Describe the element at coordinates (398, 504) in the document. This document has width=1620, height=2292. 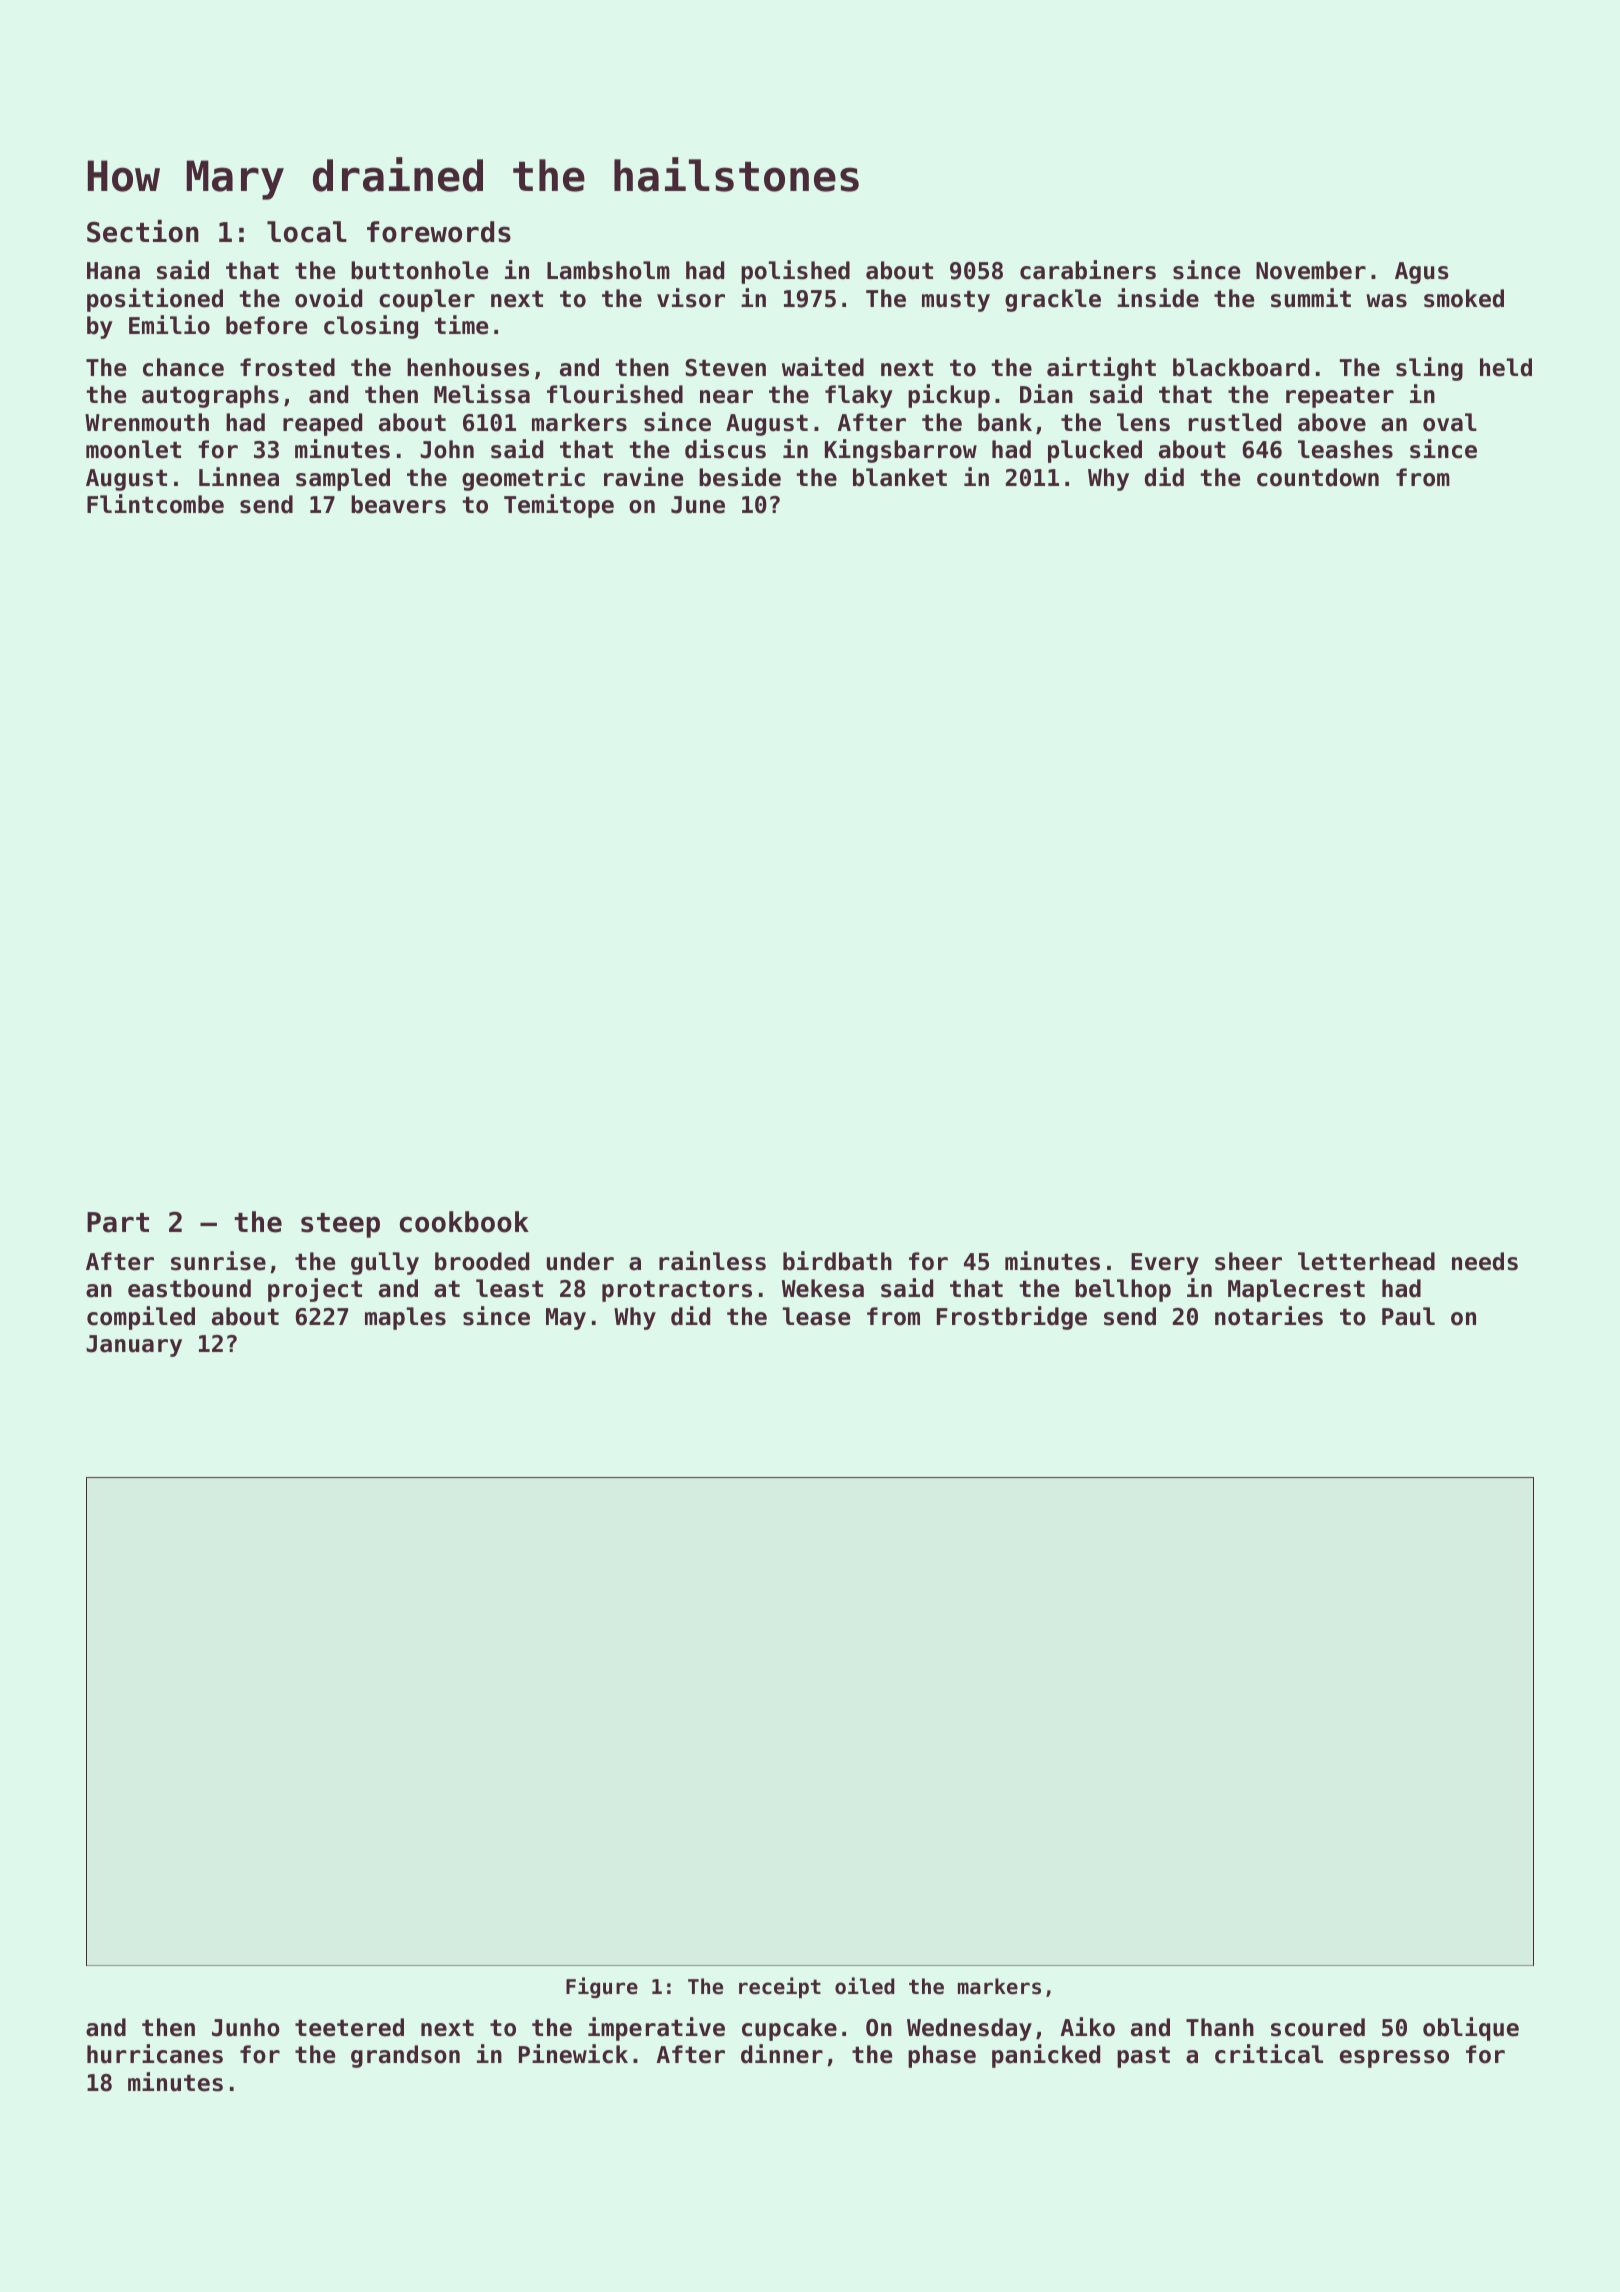
I see `beavers` at that location.
